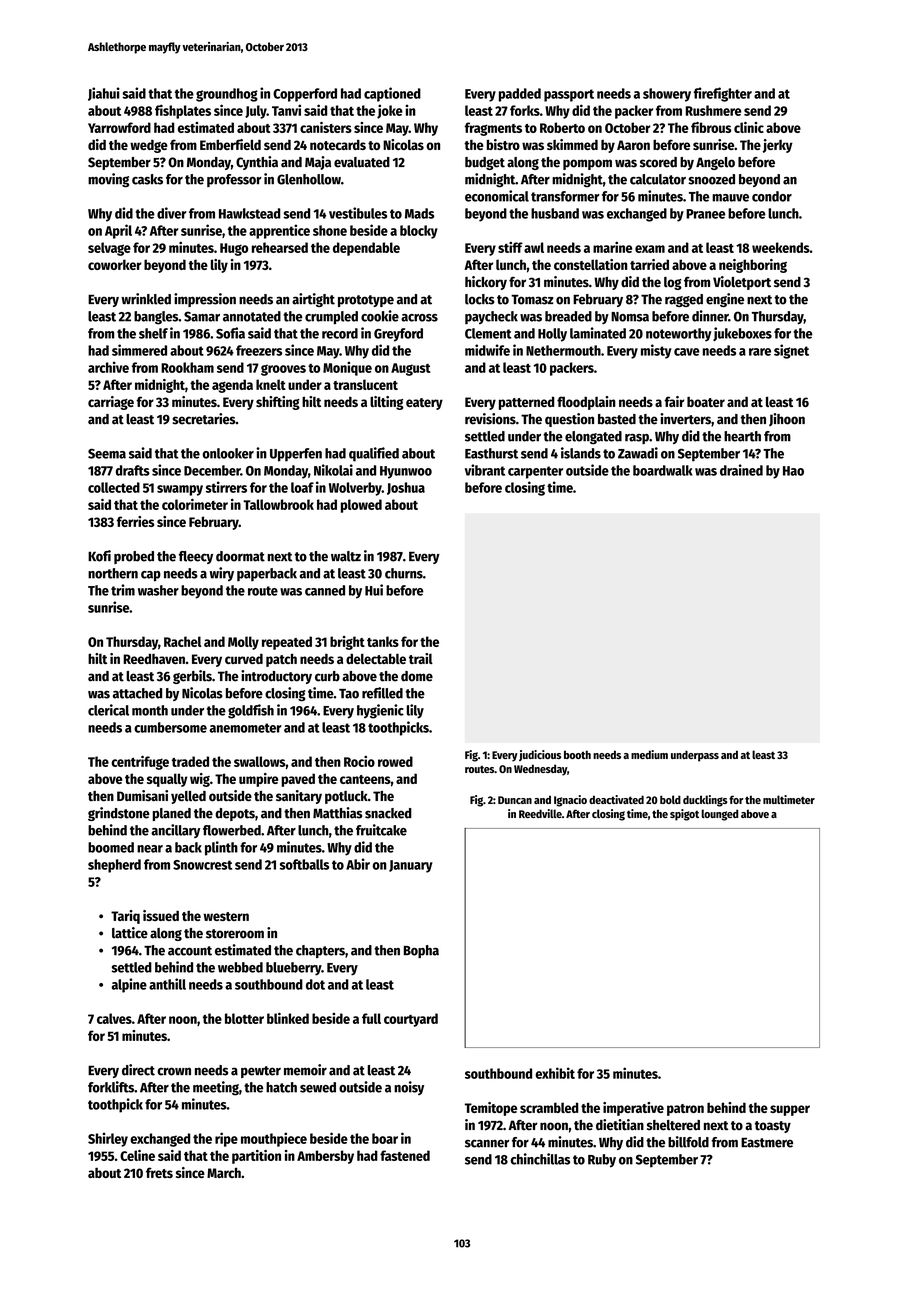 This document has width=908, height=1316. Describe the element at coordinates (741, 470) in the document. I see `drained` at that location.
